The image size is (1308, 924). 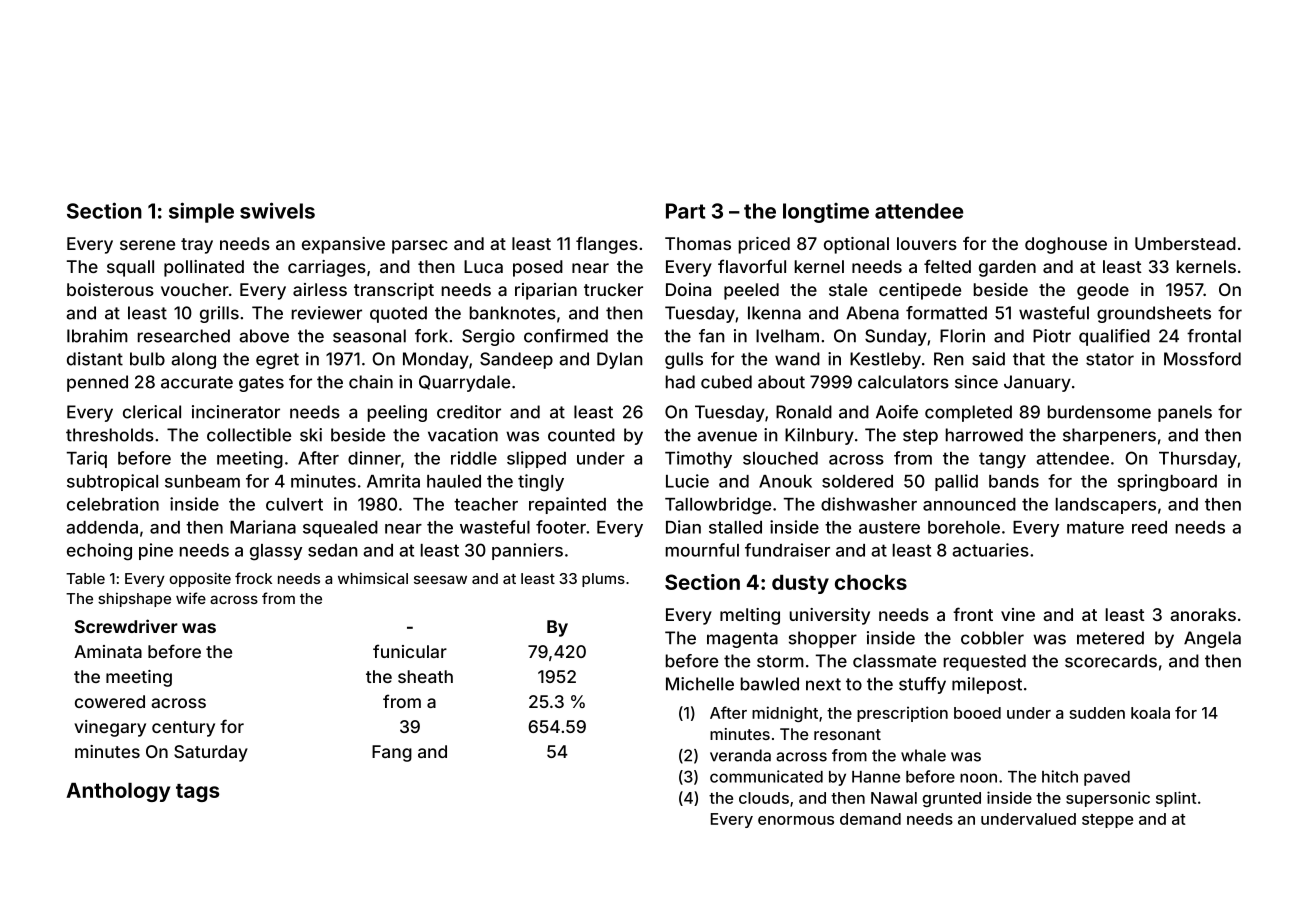 What do you see at coordinates (1185, 243) in the screenshot?
I see `Umberstead` at bounding box center [1185, 243].
